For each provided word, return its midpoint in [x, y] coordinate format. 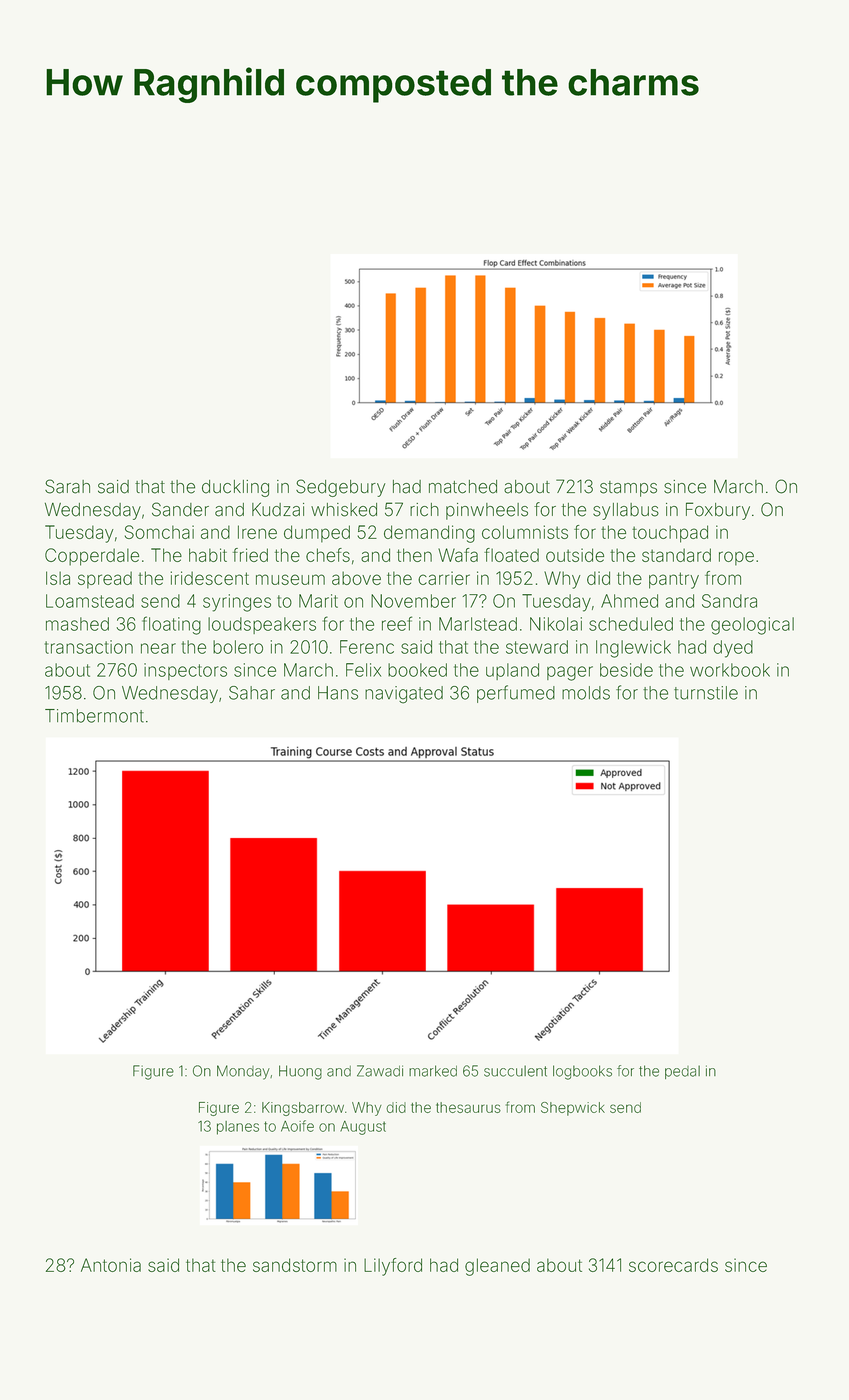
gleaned [497, 1267]
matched [463, 487]
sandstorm [295, 1265]
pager [570, 673]
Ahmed [629, 601]
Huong [300, 1072]
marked [433, 1071]
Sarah [67, 486]
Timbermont [94, 716]
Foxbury [718, 511]
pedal [682, 1072]
